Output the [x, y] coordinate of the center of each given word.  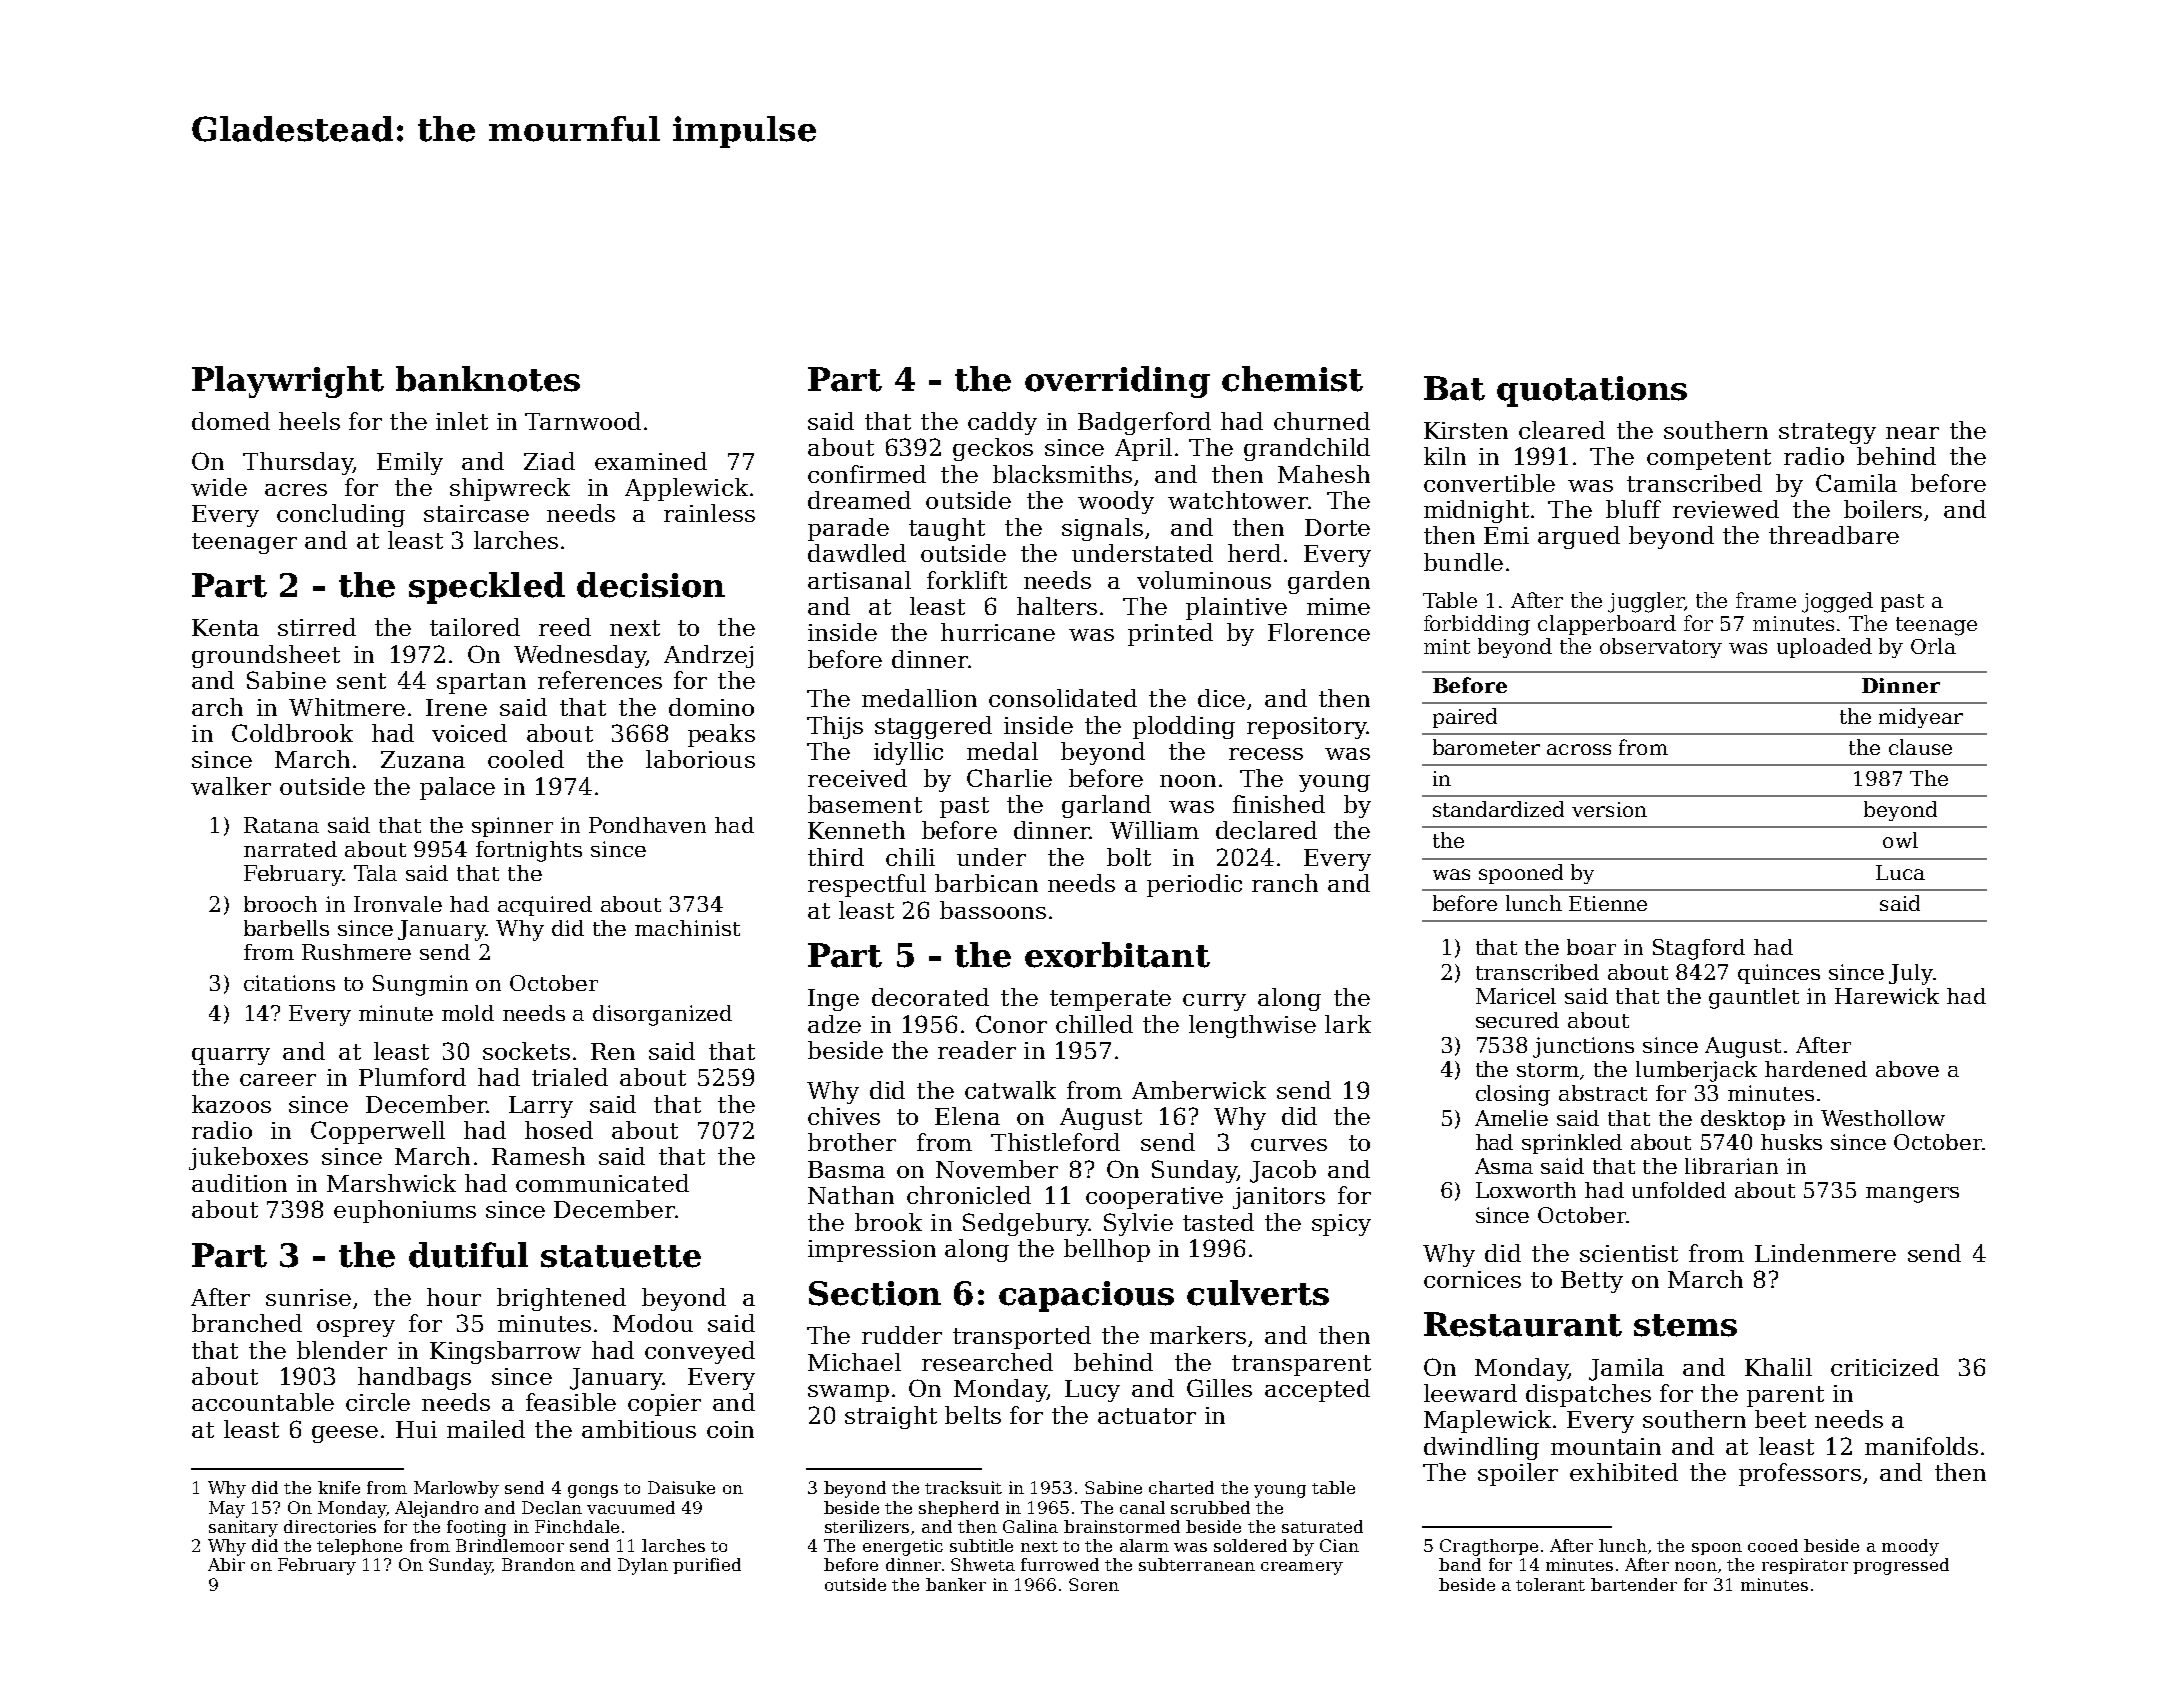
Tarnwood [583, 421]
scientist [1629, 1253]
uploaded [1824, 648]
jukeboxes [248, 1158]
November [997, 1169]
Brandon [538, 1564]
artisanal [859, 580]
